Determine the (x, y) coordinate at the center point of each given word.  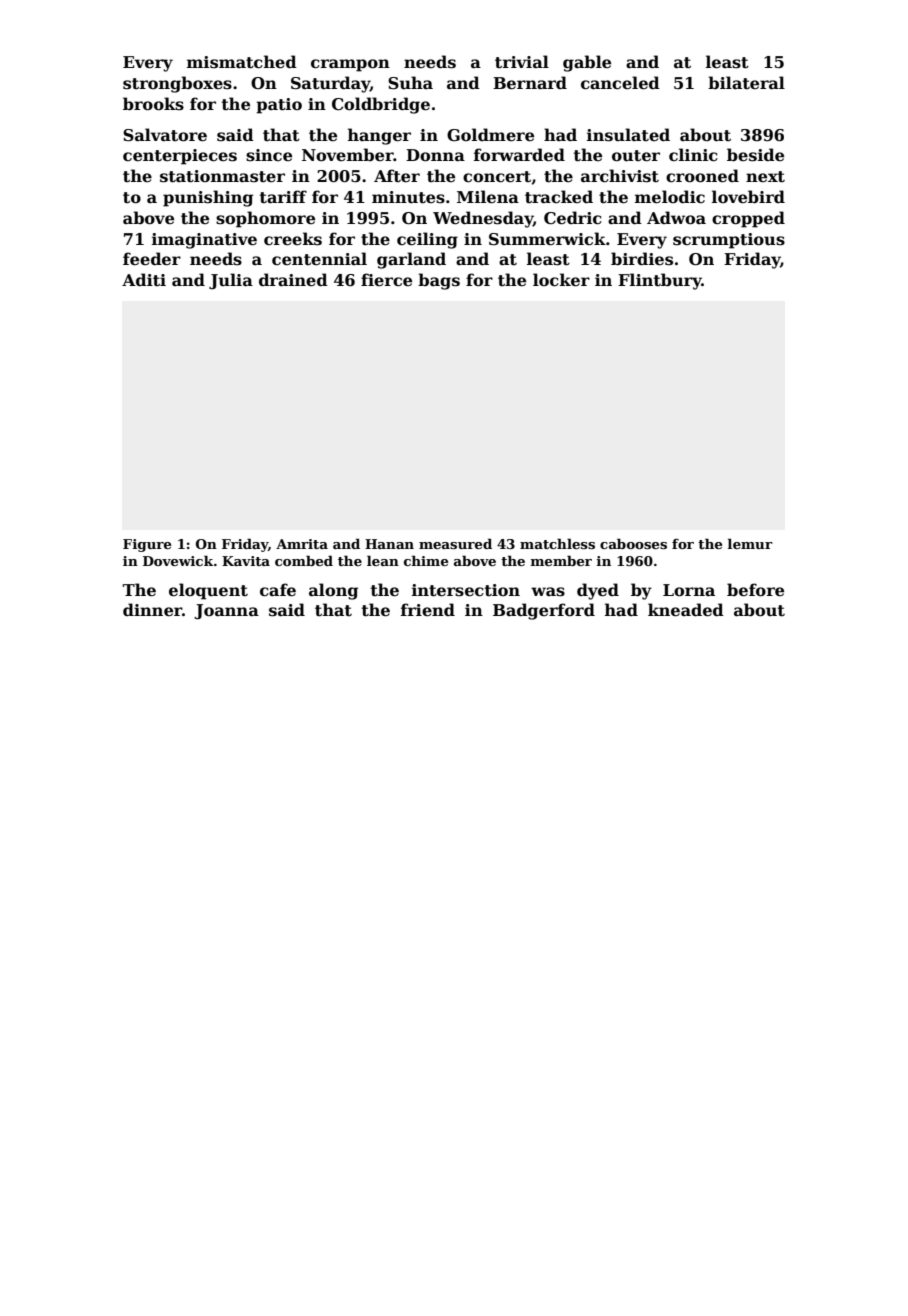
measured (455, 543)
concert (497, 177)
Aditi (144, 280)
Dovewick (178, 560)
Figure (147, 545)
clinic (693, 155)
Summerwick (547, 239)
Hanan (389, 544)
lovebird (748, 197)
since (269, 155)
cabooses (633, 543)
